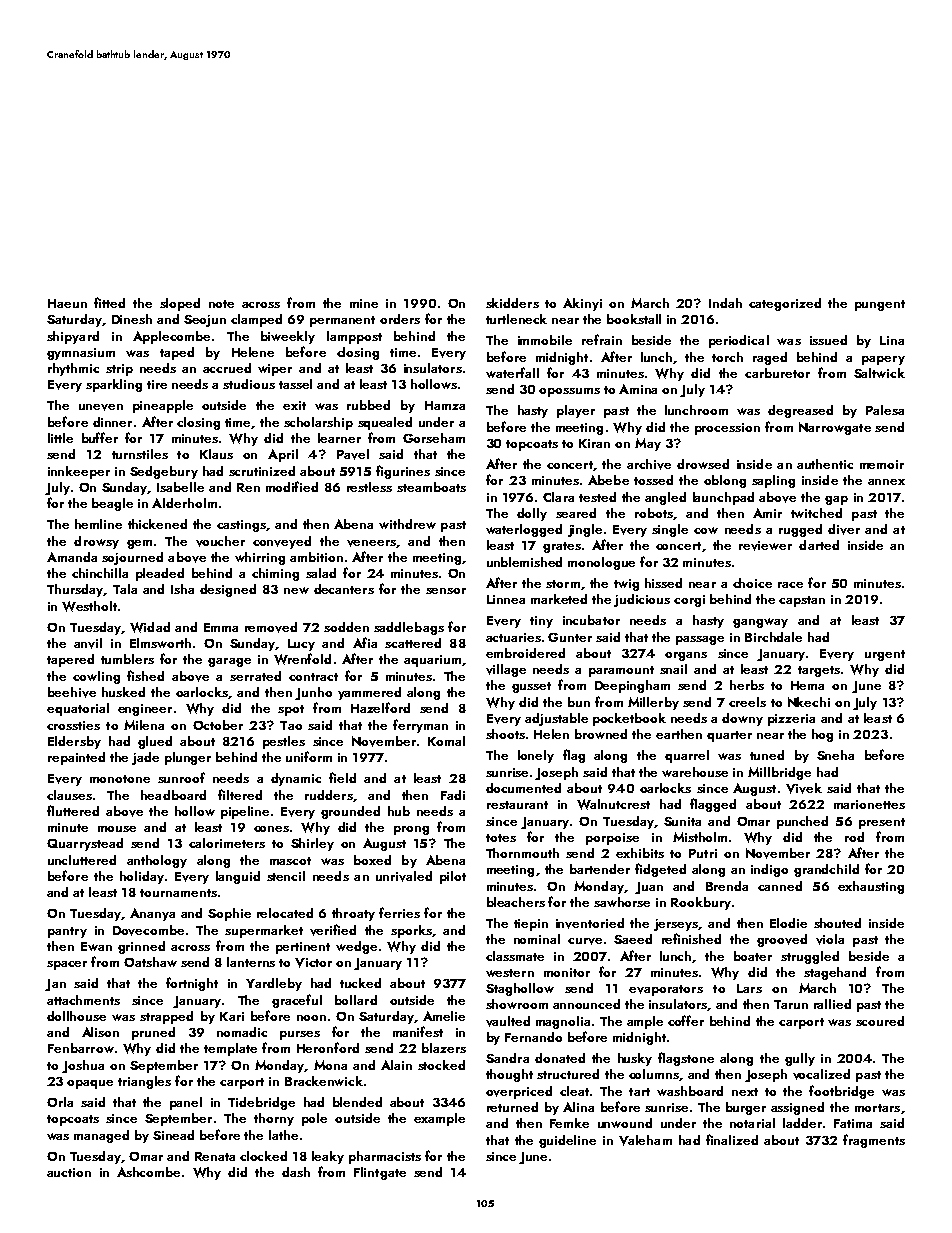  I want to click on categorized, so click(785, 304).
